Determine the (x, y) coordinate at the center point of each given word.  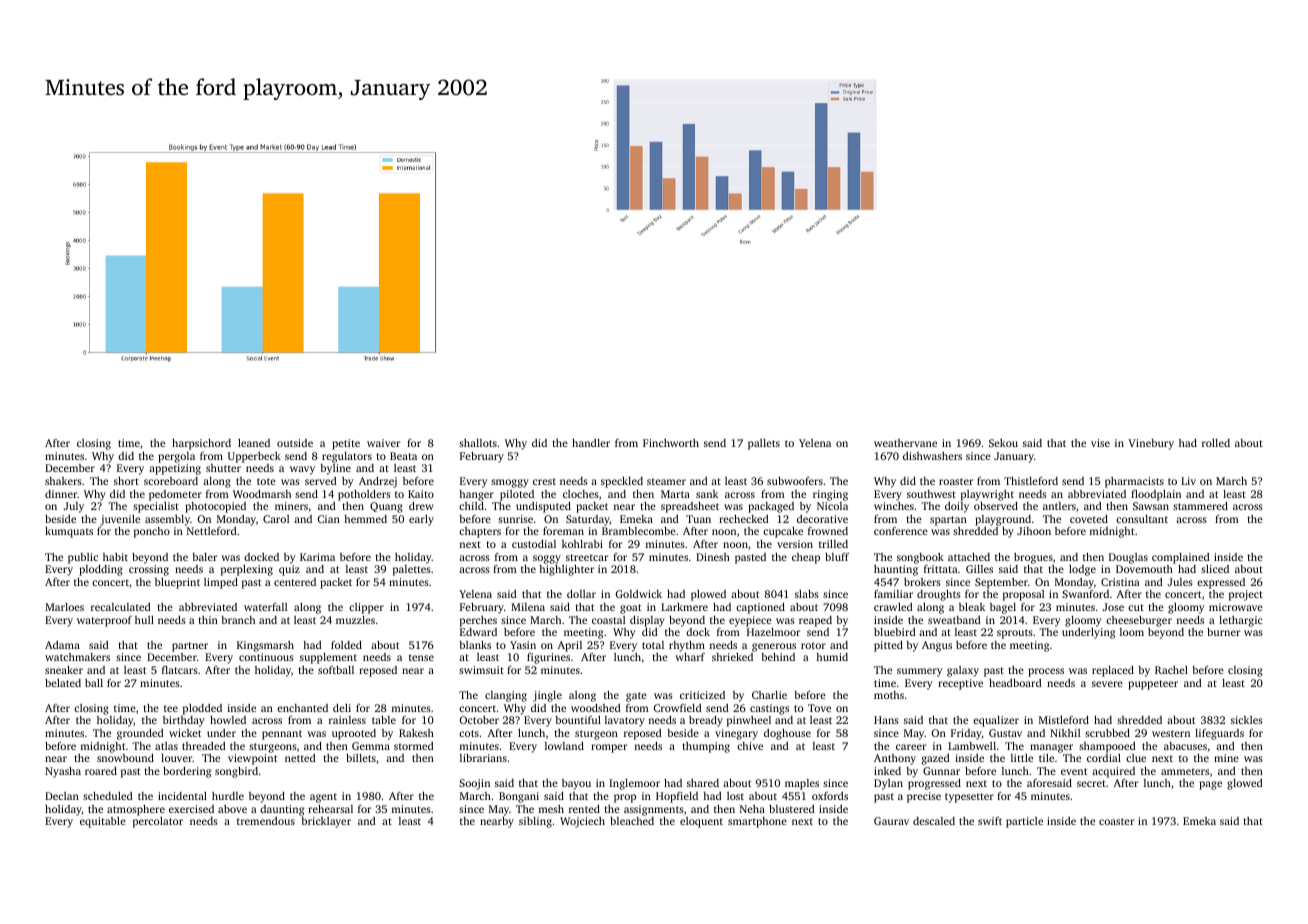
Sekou (1003, 443)
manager (1051, 748)
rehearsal (330, 809)
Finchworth (671, 443)
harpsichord (201, 444)
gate (636, 697)
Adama (62, 645)
